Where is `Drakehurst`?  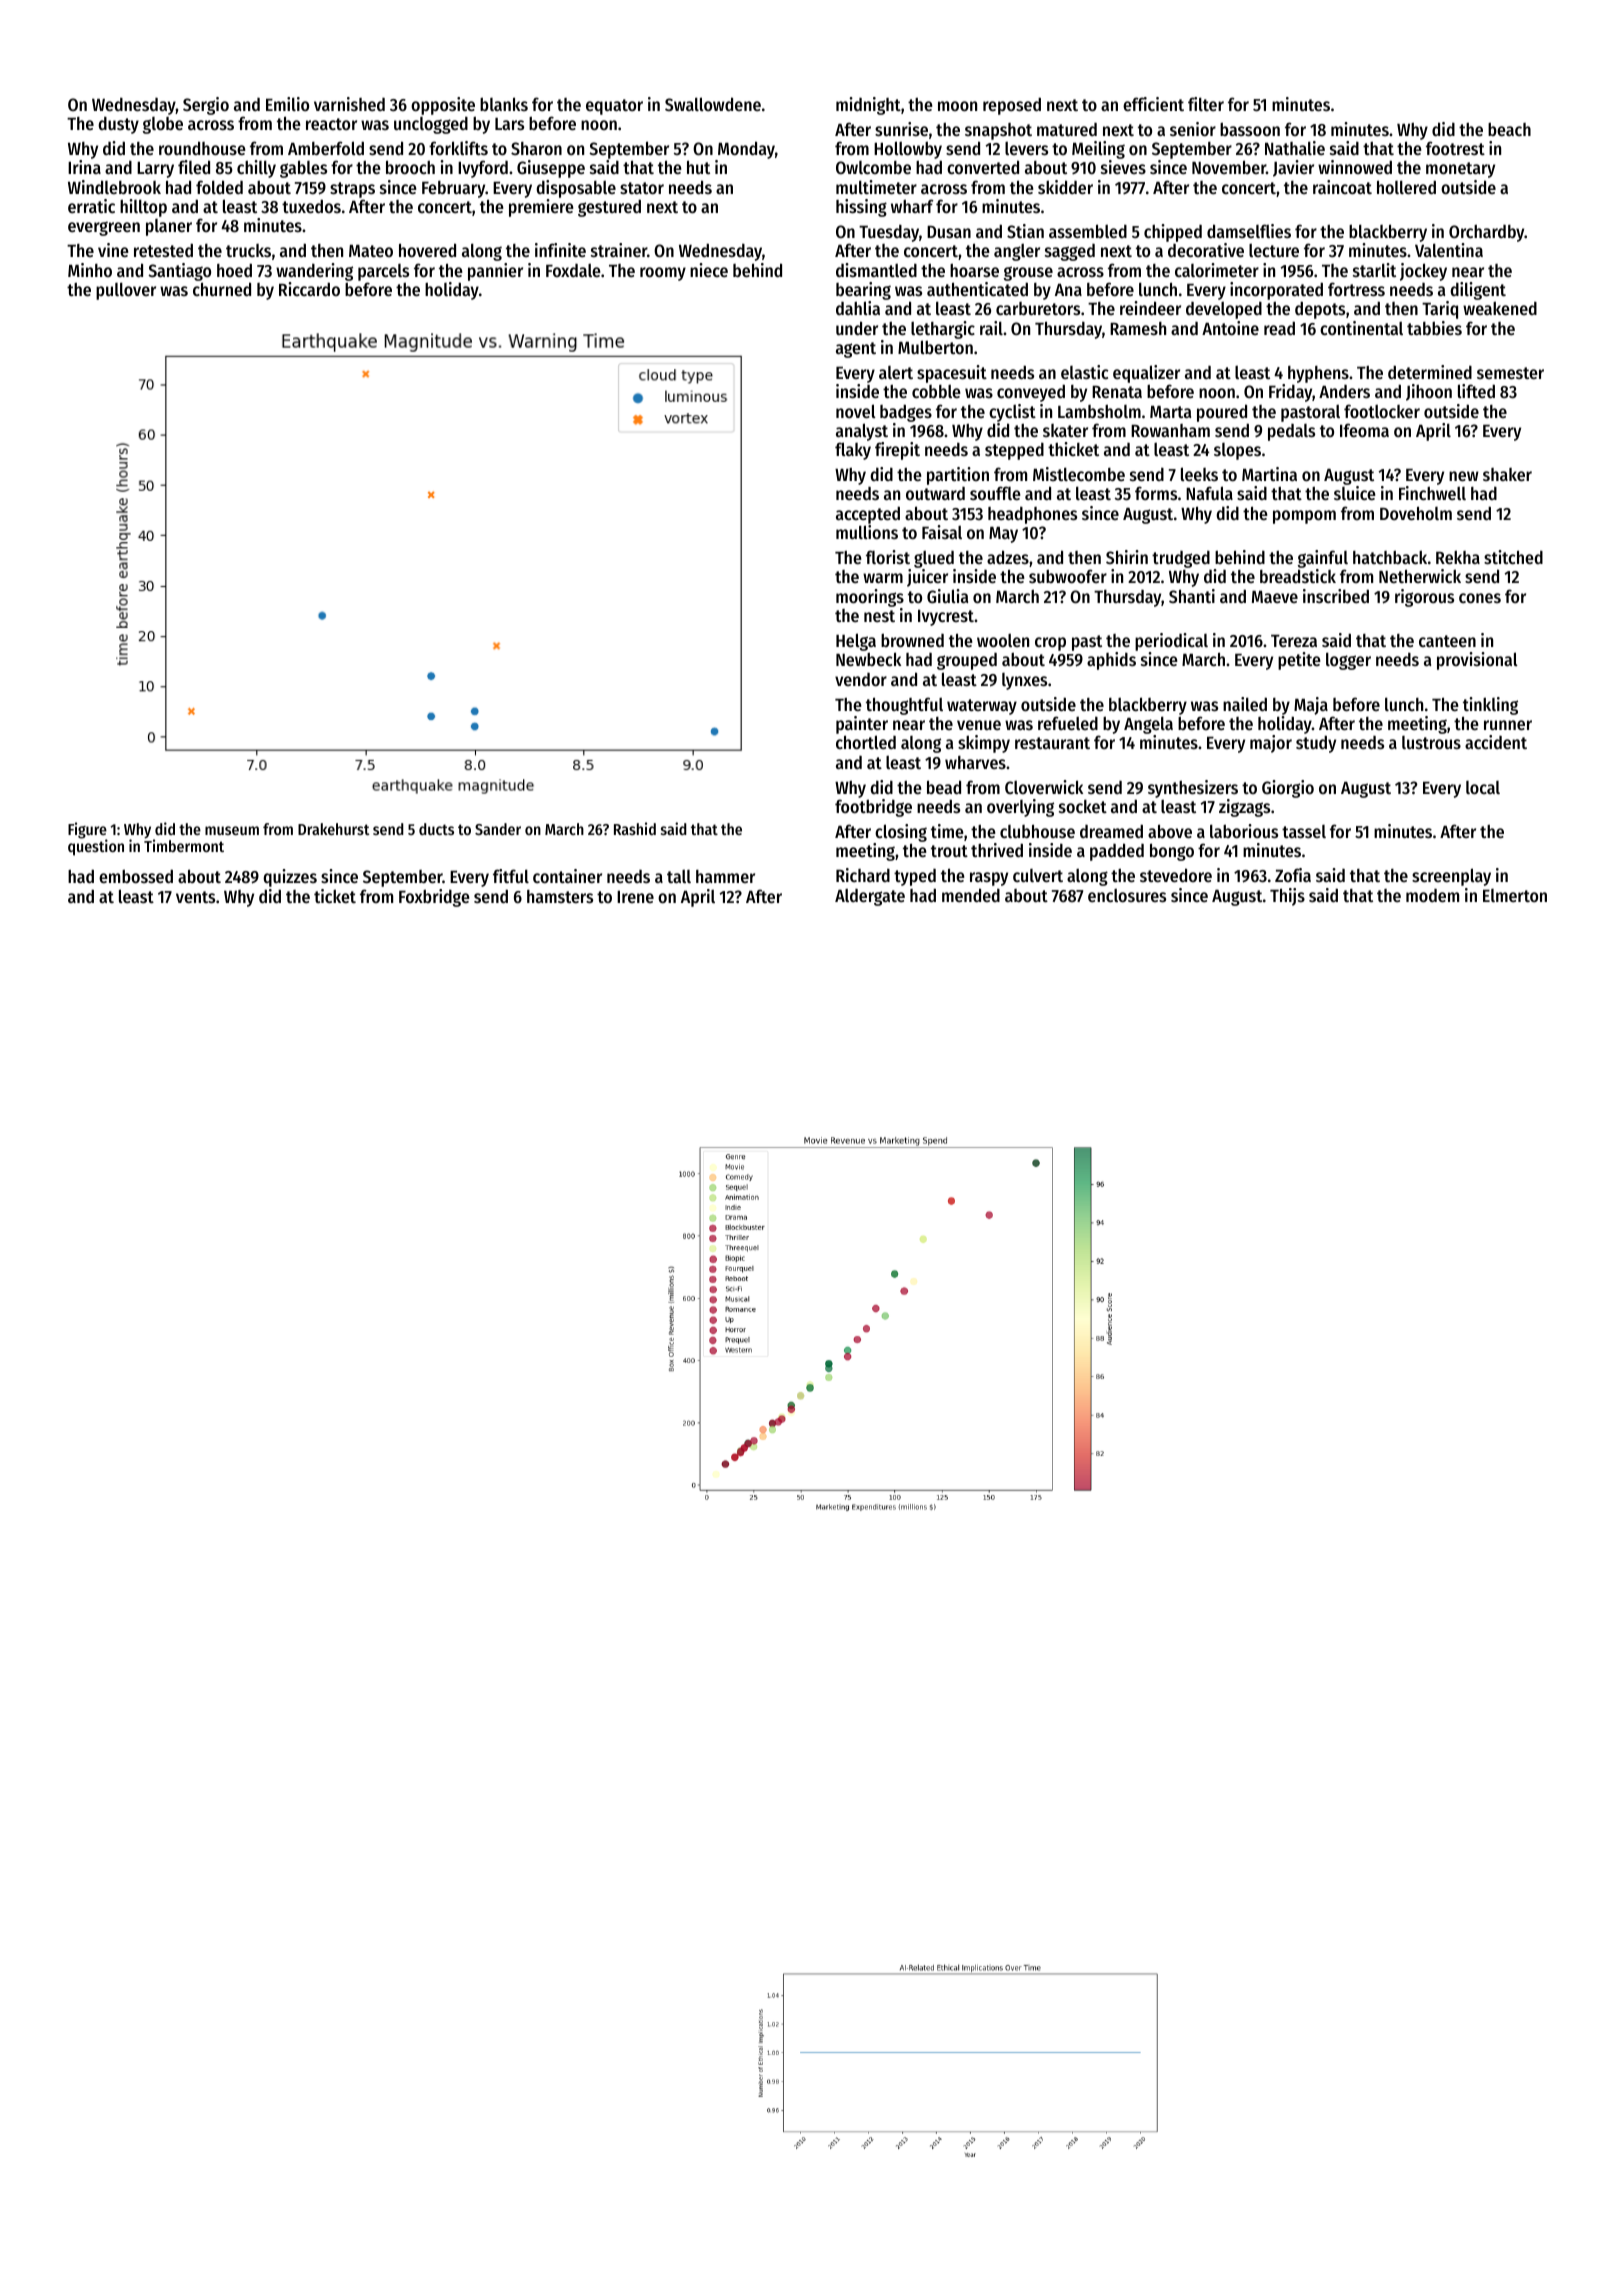 Drakehurst is located at coordinates (333, 829).
